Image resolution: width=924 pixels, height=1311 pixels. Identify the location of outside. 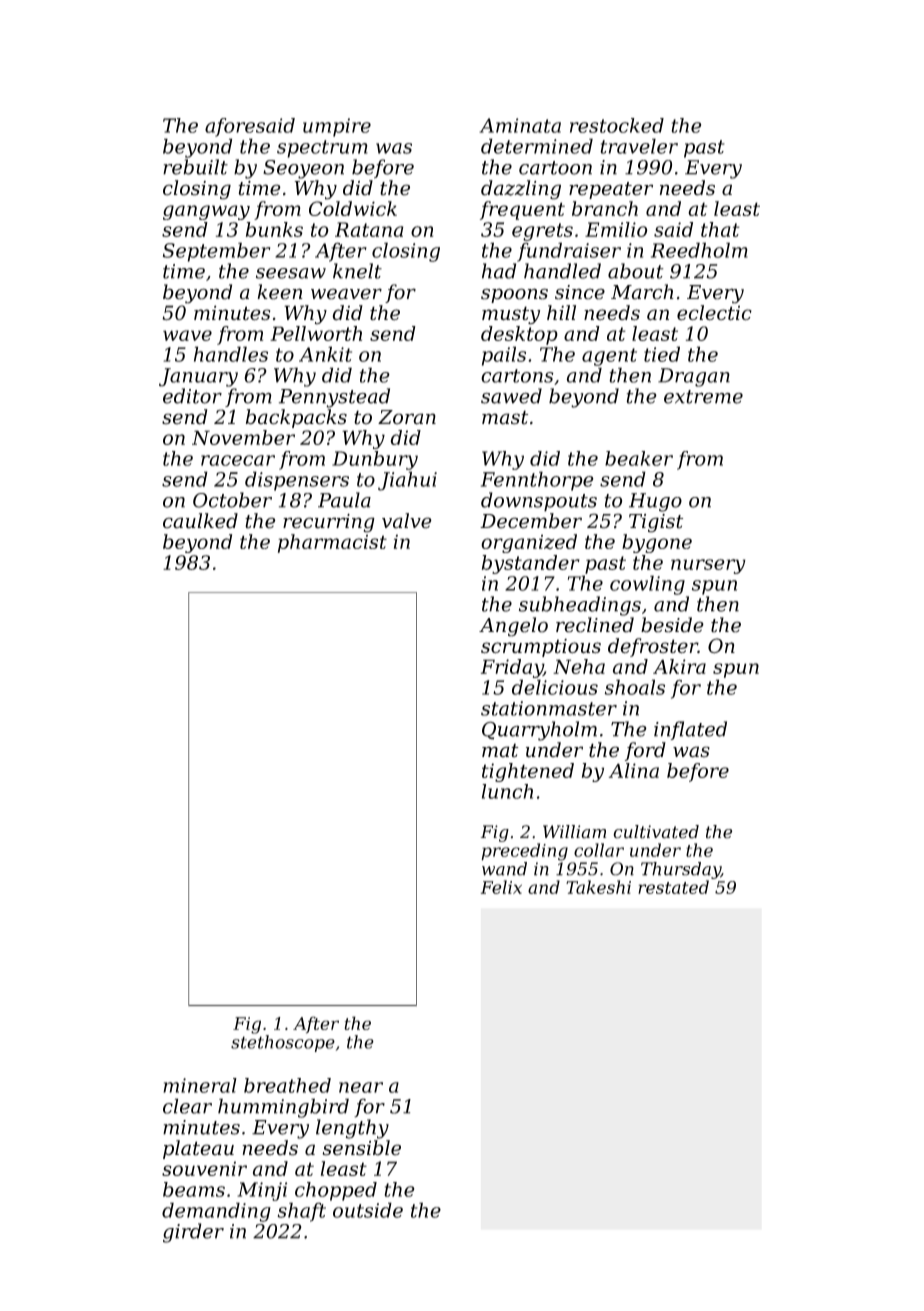
(368, 1210).
